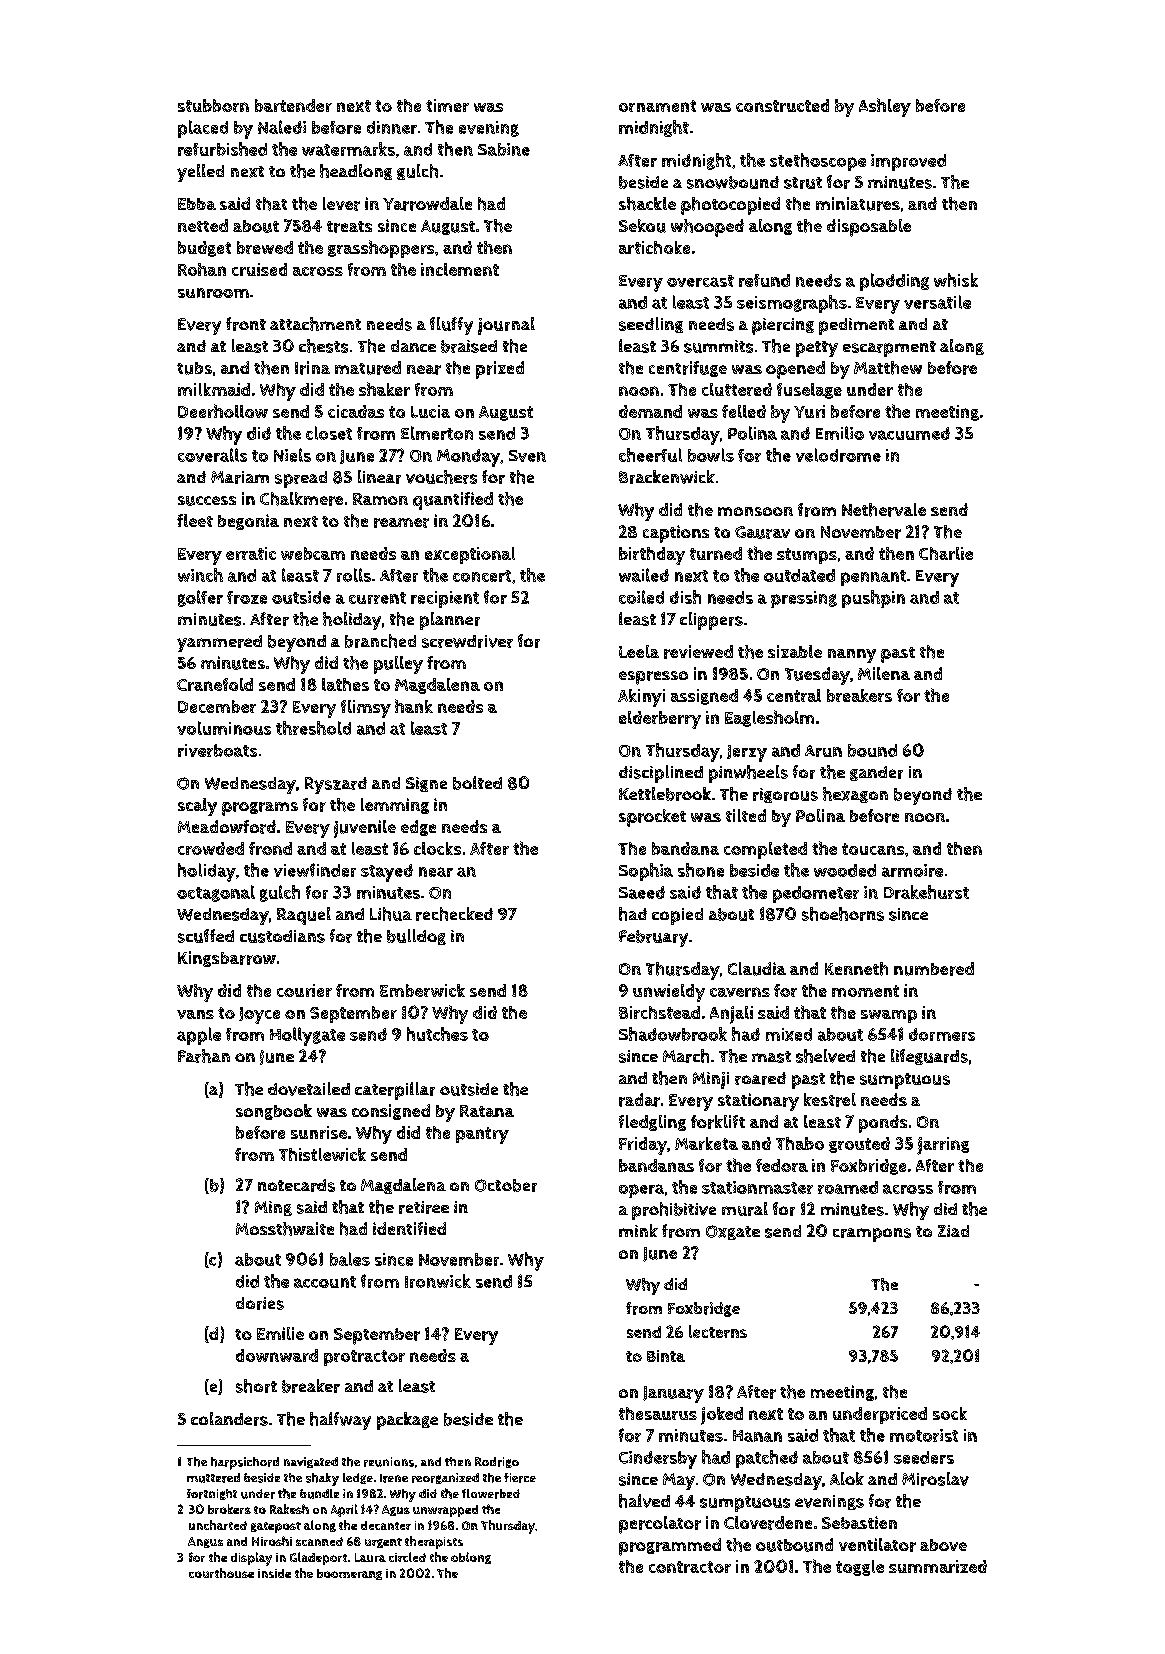 The image size is (1165, 1654). What do you see at coordinates (414, 706) in the document?
I see `hank` at bounding box center [414, 706].
